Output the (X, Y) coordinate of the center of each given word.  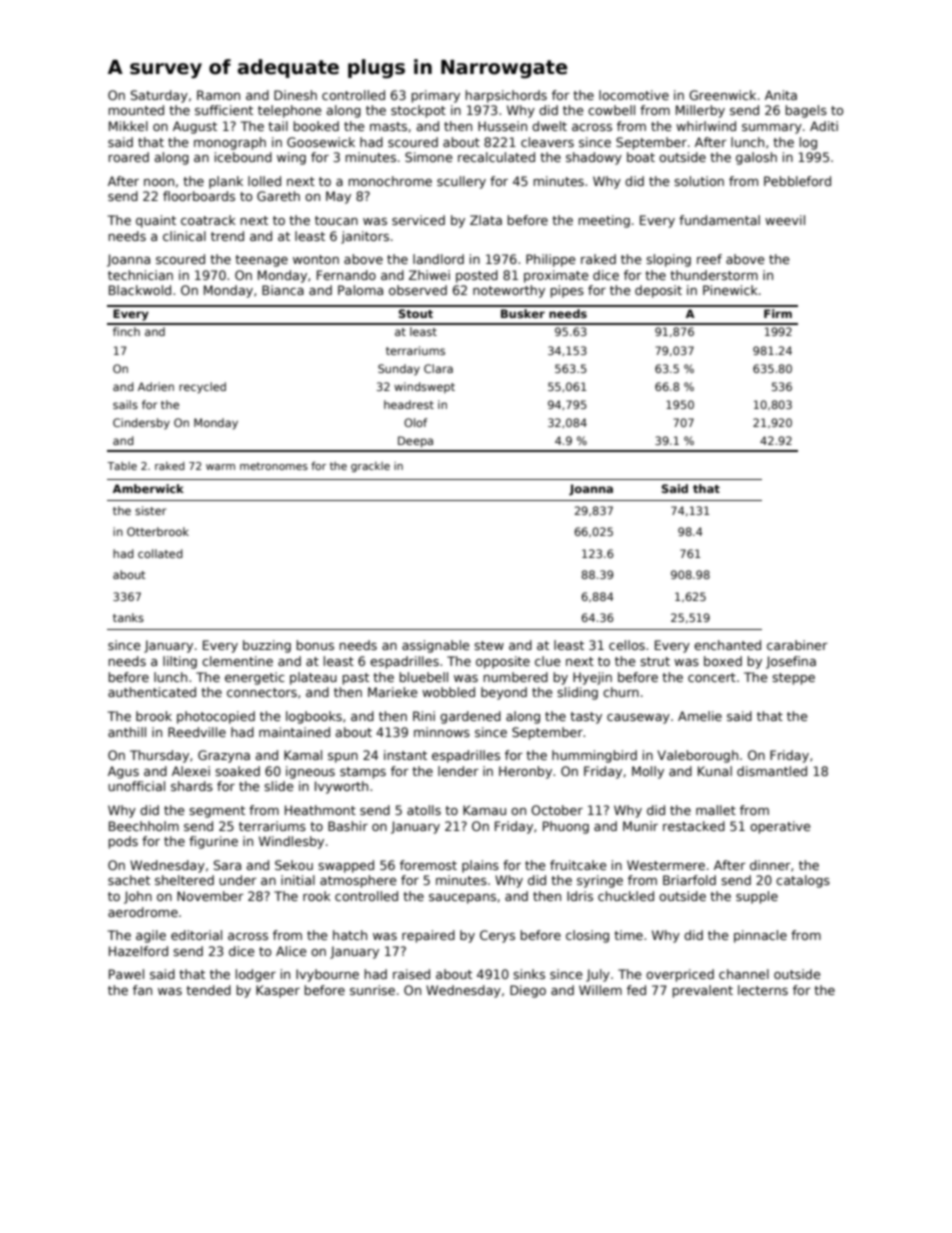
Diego (528, 991)
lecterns (763, 990)
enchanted (727, 645)
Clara (438, 368)
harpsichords (506, 96)
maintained (294, 732)
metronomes (274, 466)
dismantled (772, 771)
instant (405, 755)
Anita (781, 95)
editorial (196, 935)
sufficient (224, 110)
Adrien (156, 386)
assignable (435, 646)
